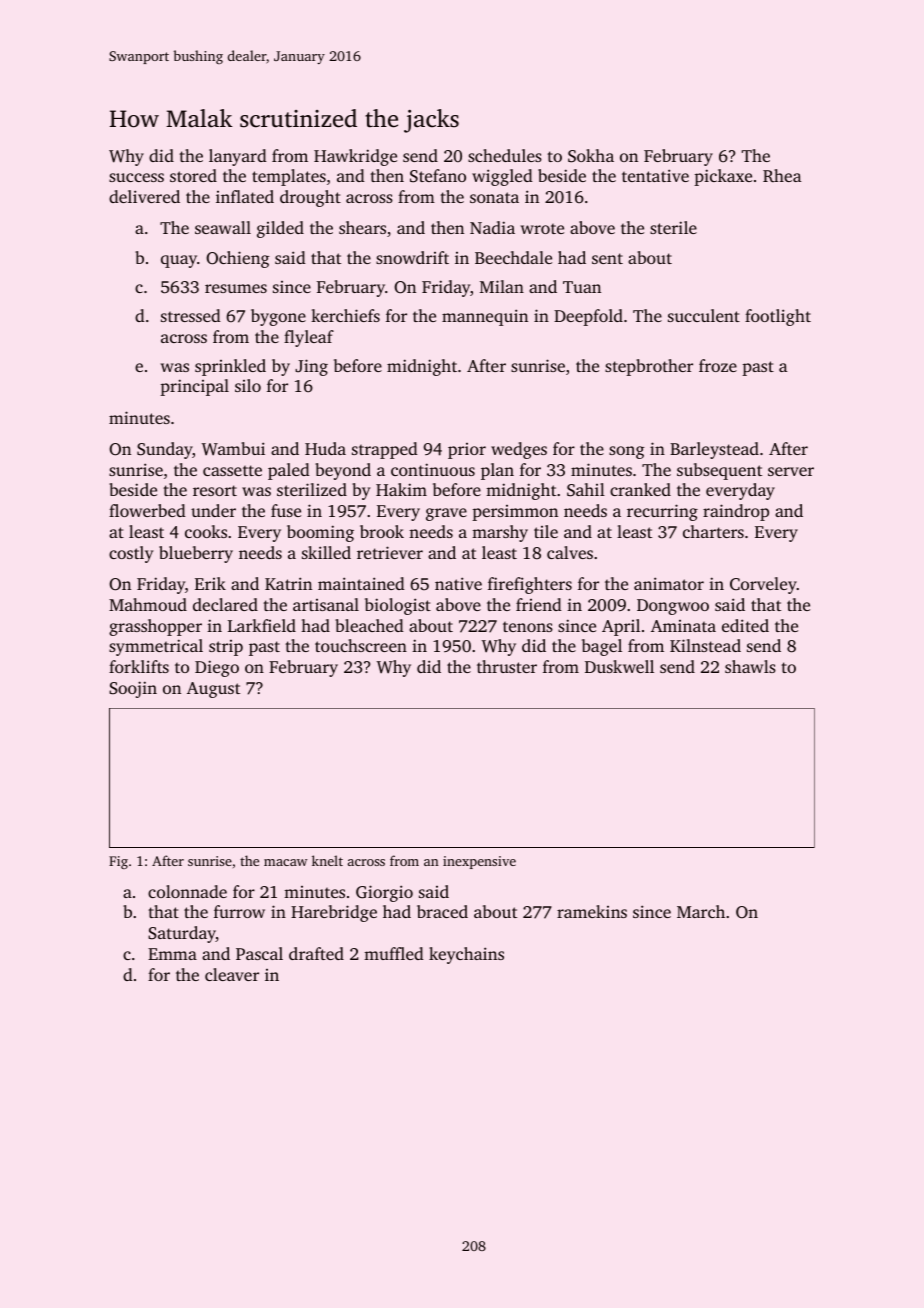  I want to click on keychains, so click(466, 955).
